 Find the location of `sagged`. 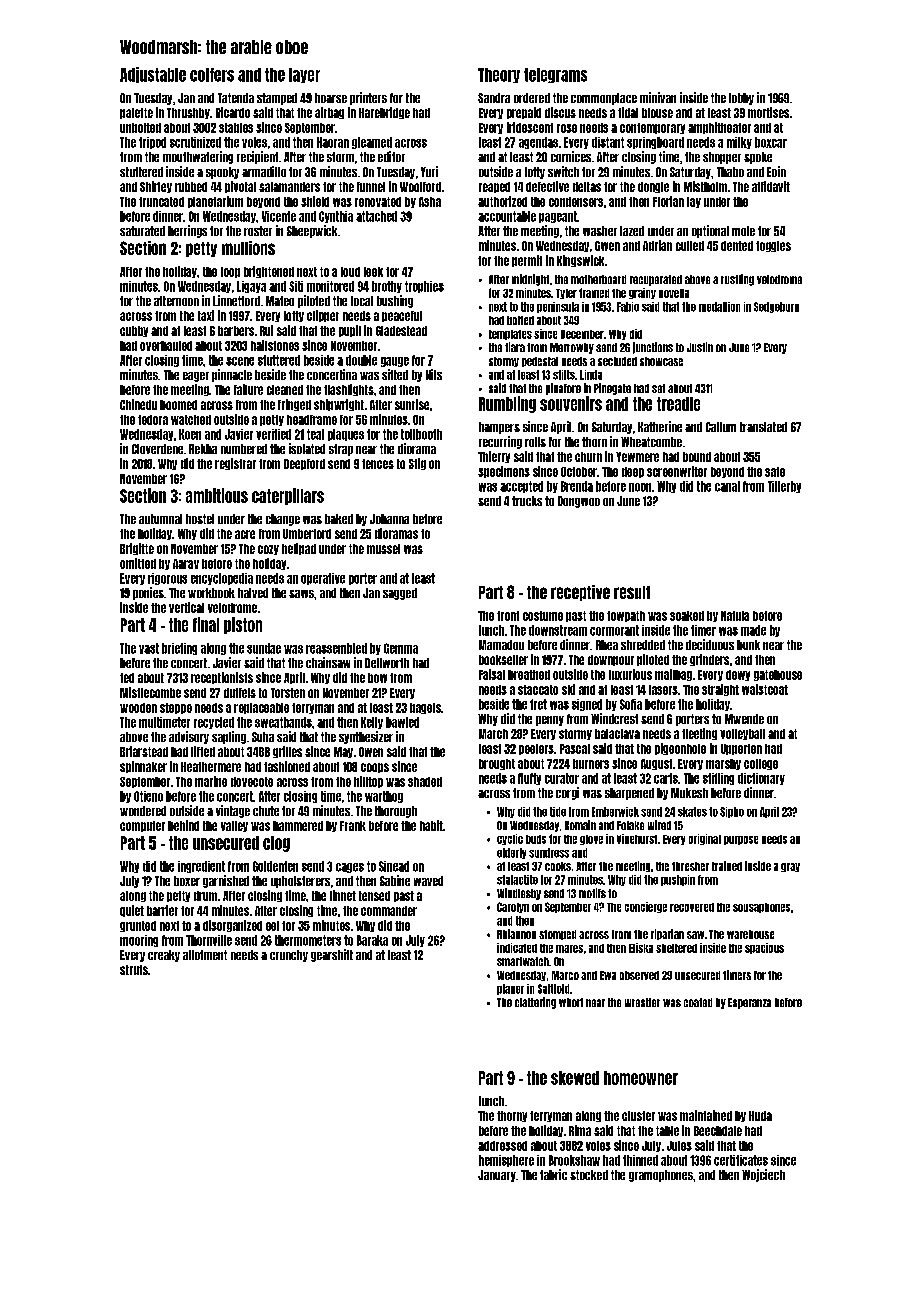

sagged is located at coordinates (400, 594).
